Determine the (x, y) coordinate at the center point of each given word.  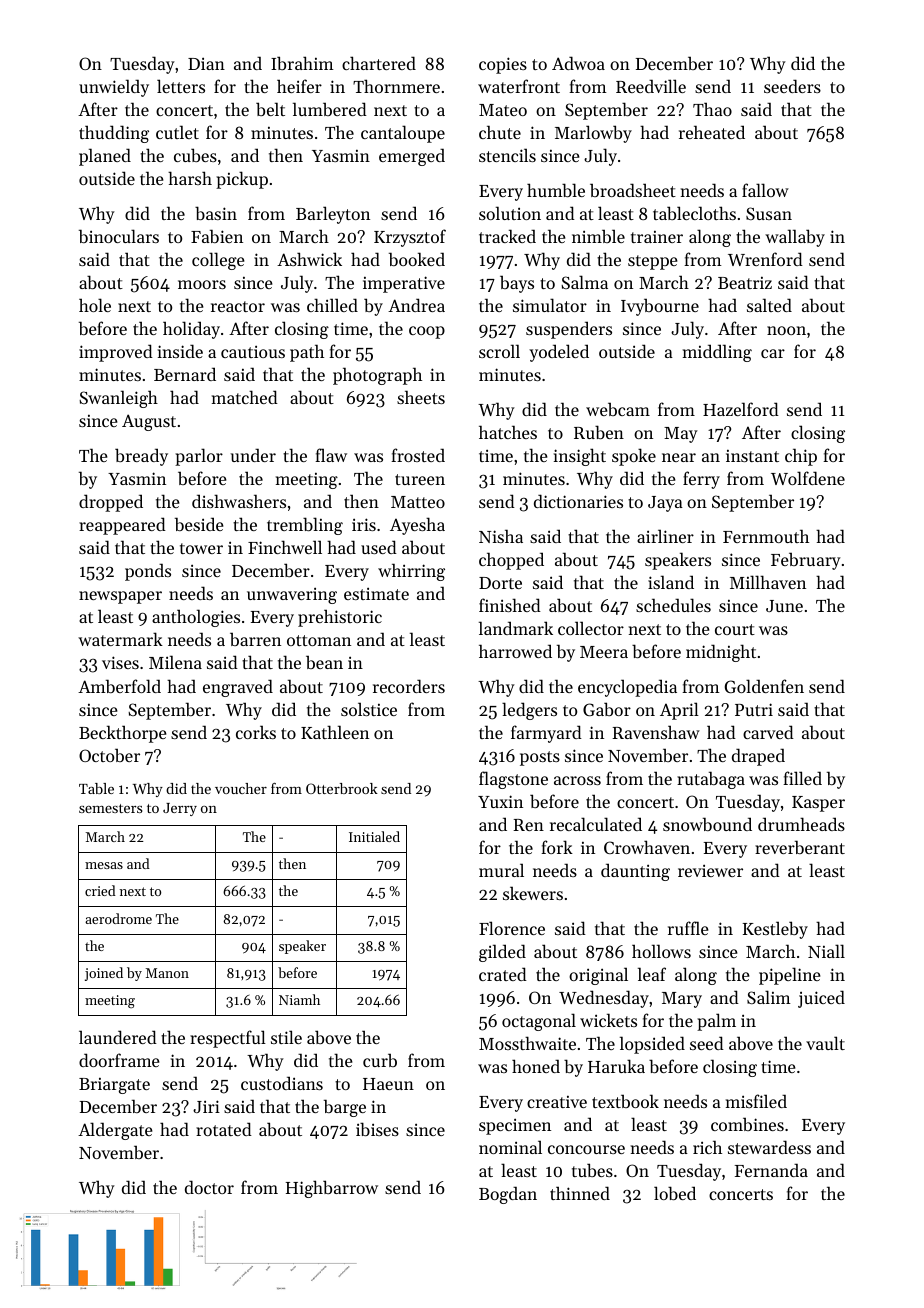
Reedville (651, 86)
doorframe (119, 1060)
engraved (238, 688)
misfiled (756, 1101)
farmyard (546, 734)
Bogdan (508, 1195)
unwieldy (114, 88)
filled (802, 778)
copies (503, 65)
